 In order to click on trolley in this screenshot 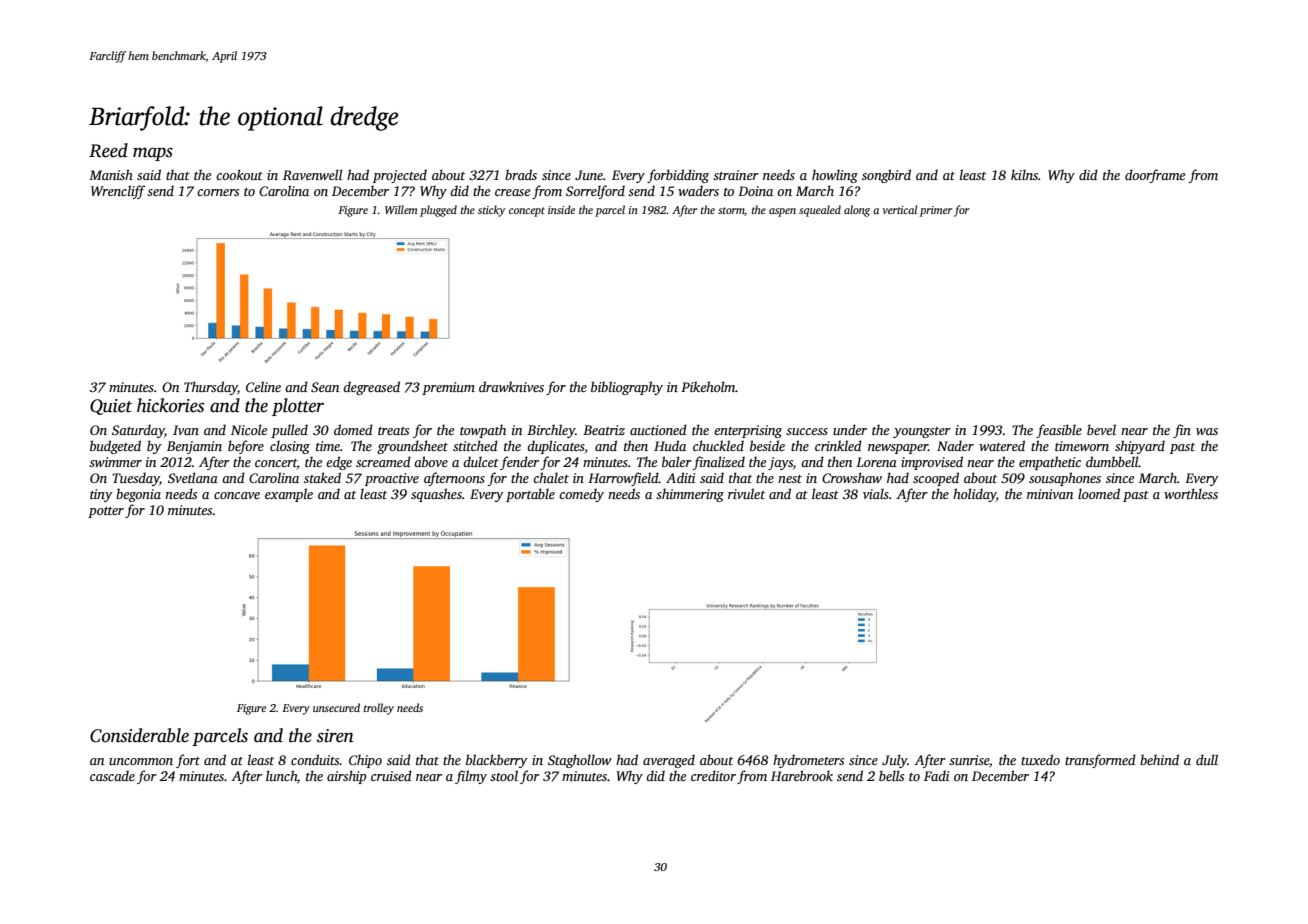, I will do `click(379, 709)`.
